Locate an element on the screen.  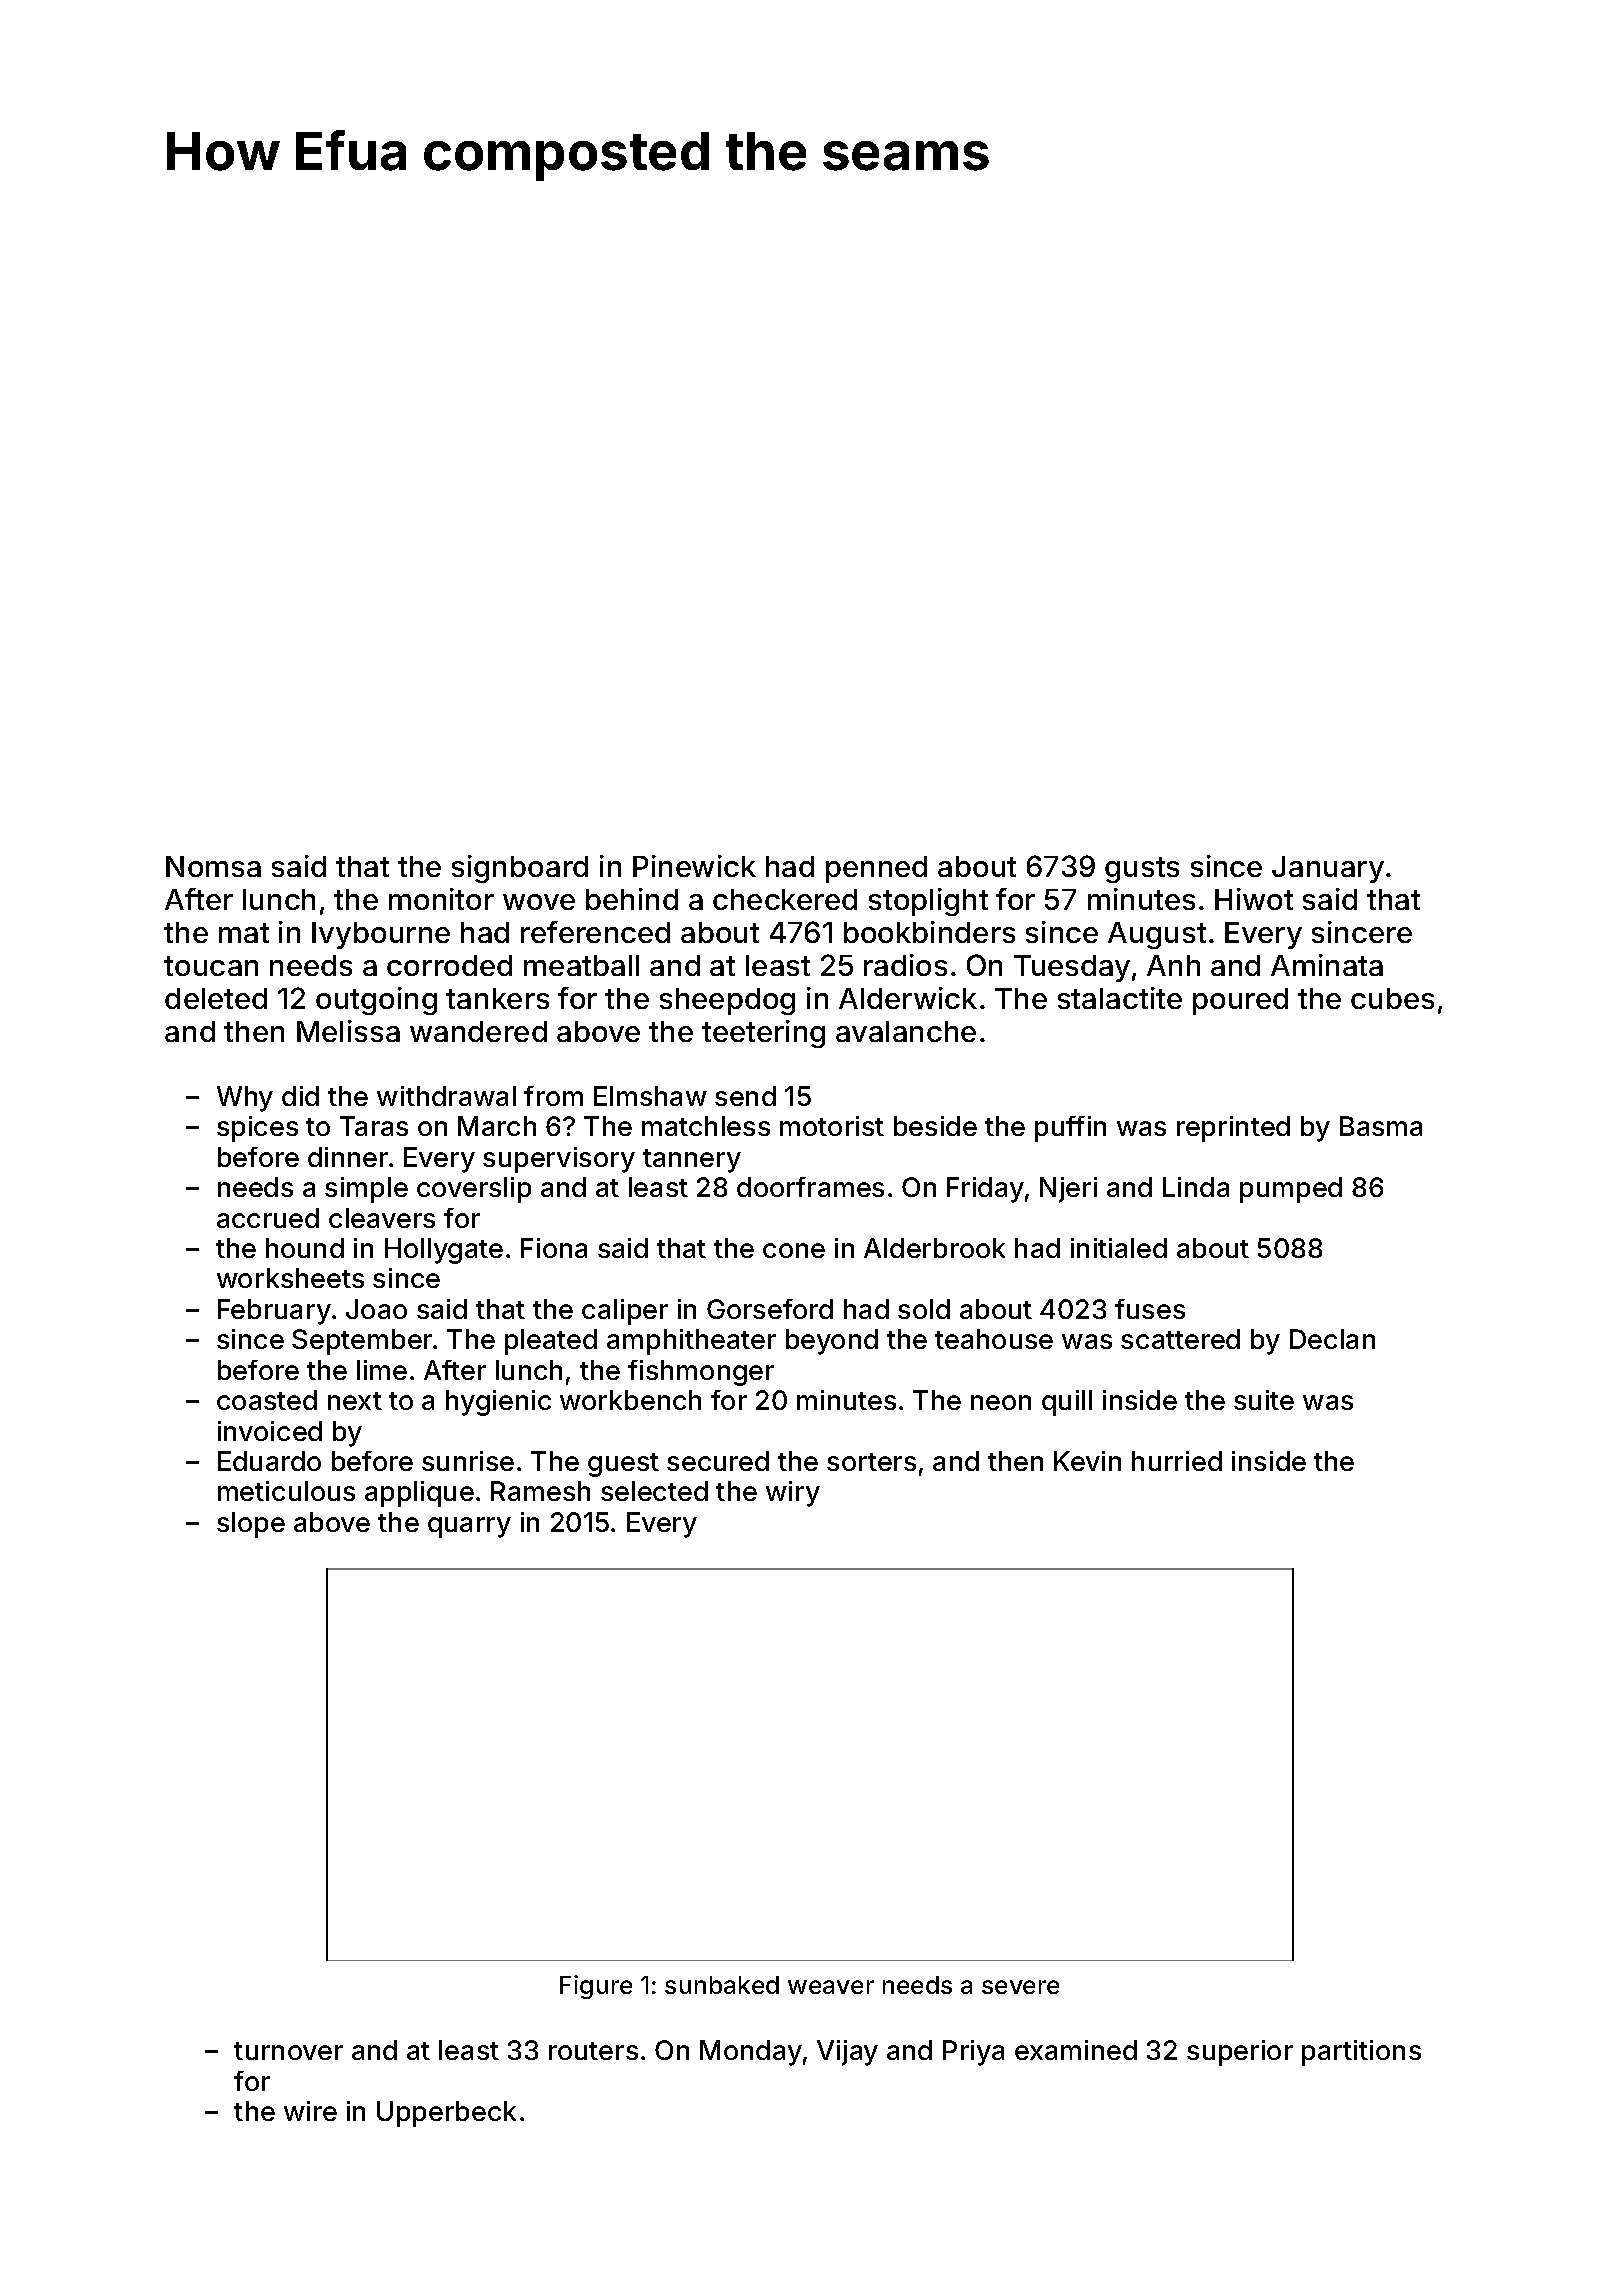
sunbaked is located at coordinates (722, 1985).
